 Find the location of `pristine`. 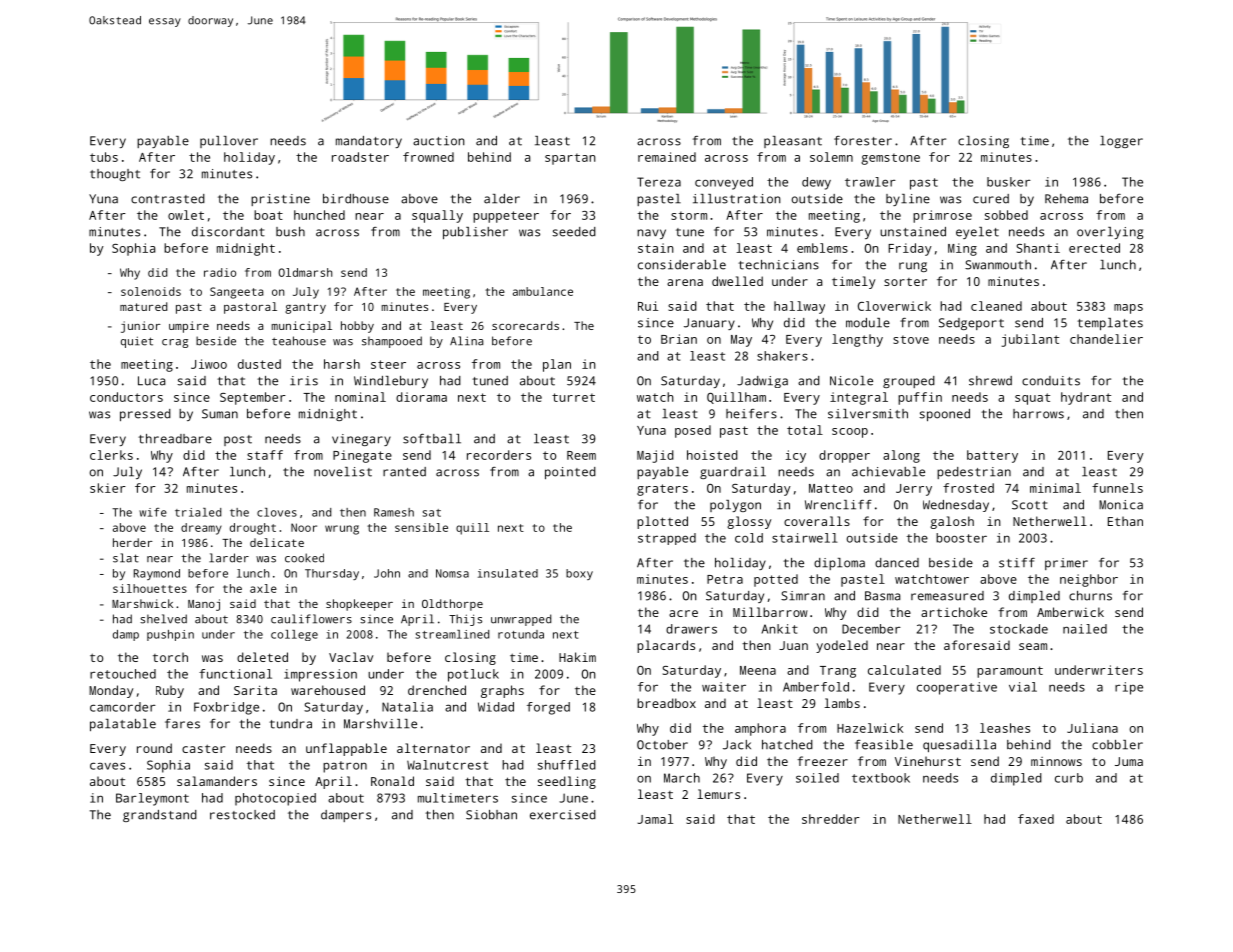

pristine is located at coordinates (280, 200).
